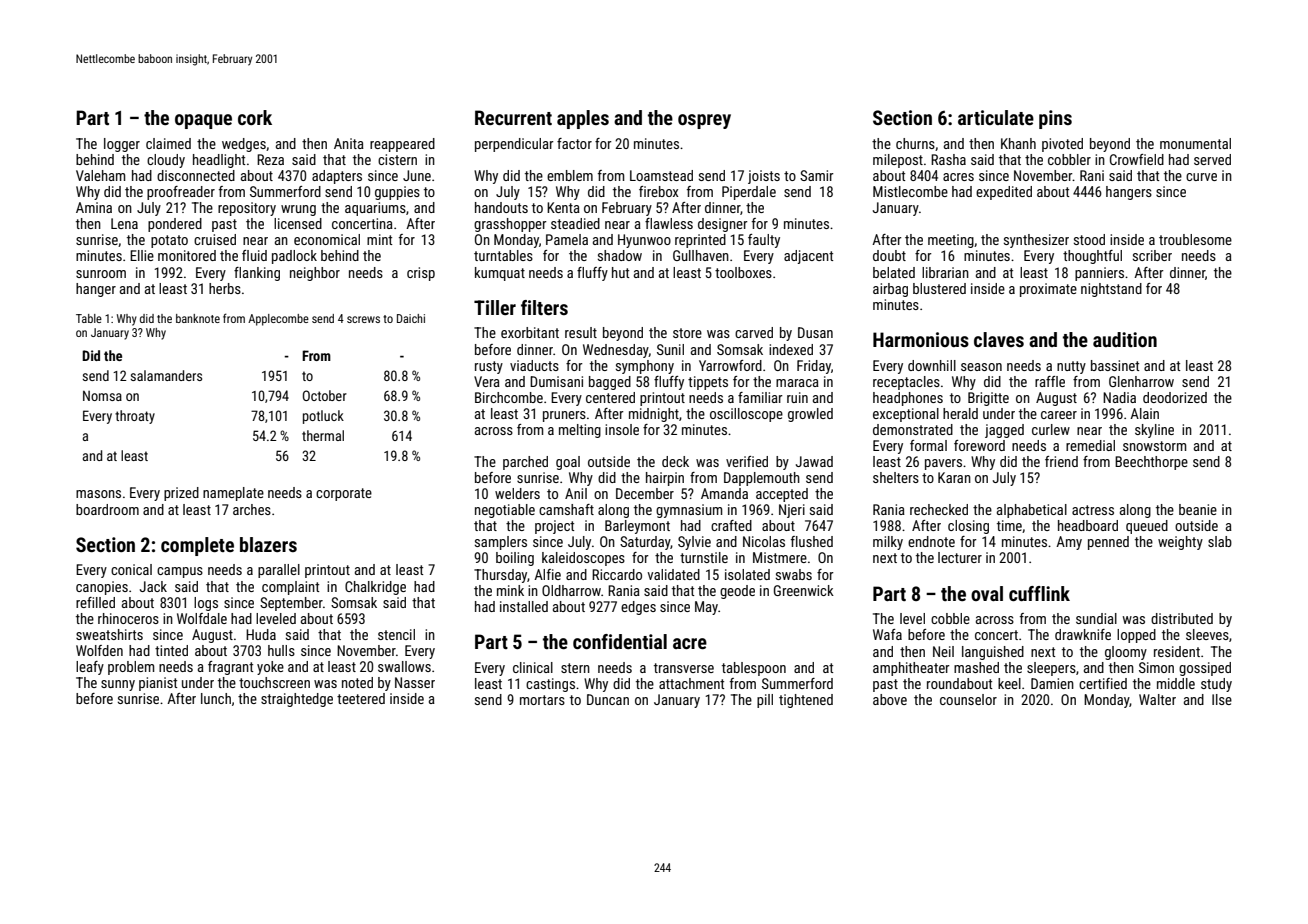 This image has width=1308, height=924. I want to click on faulty, so click(764, 241).
